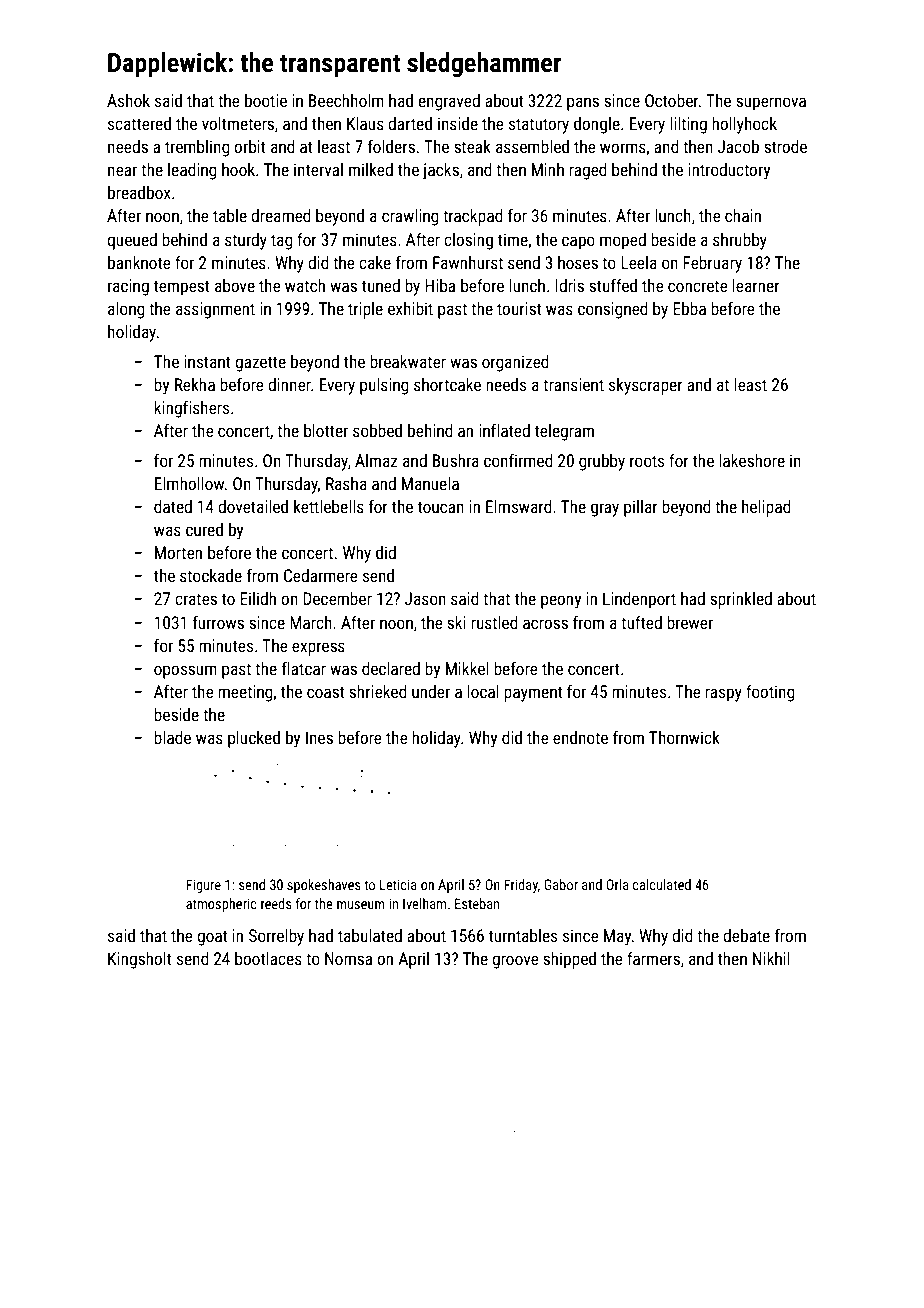  I want to click on Lindenport, so click(639, 600).
